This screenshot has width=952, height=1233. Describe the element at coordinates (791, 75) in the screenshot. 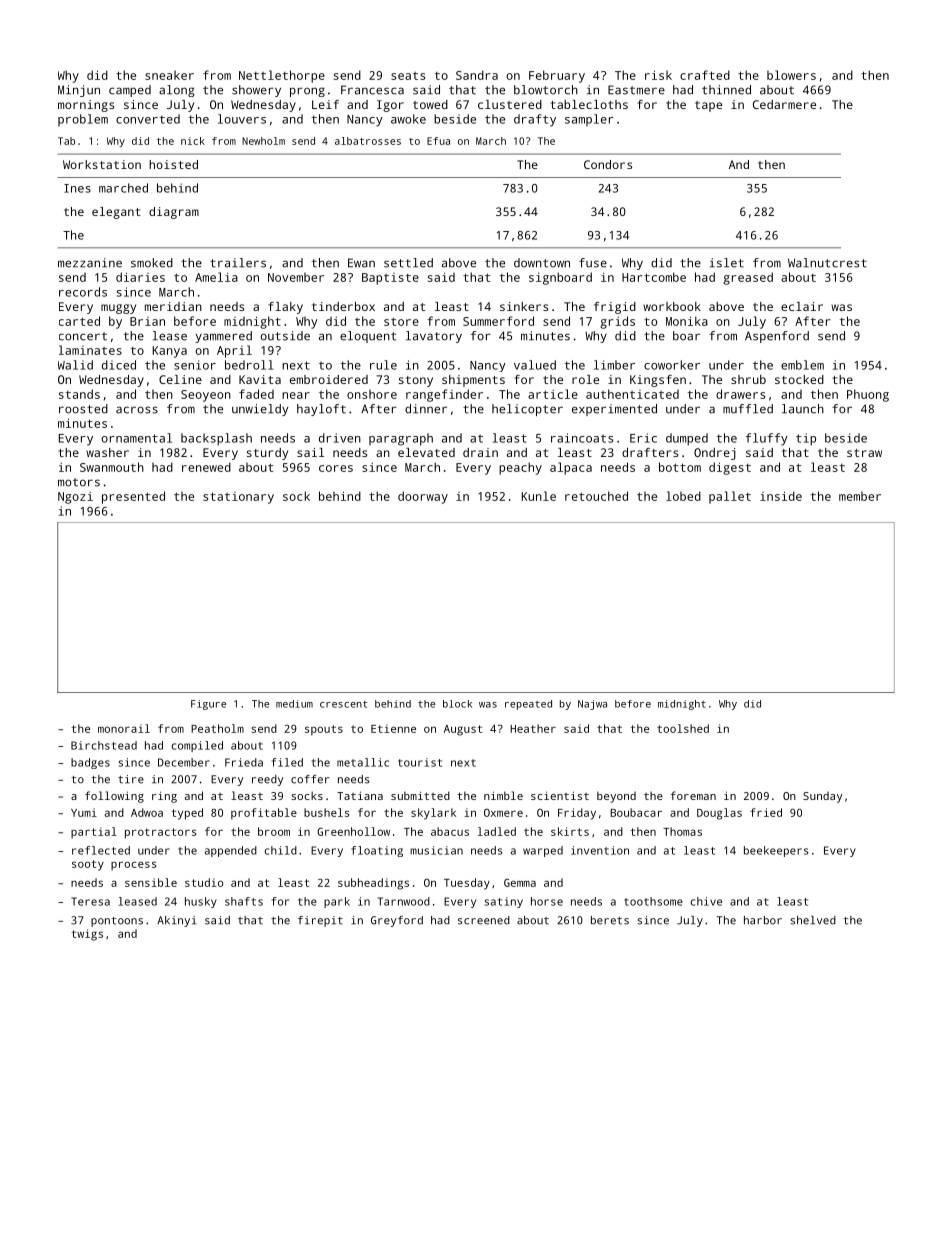

I see `blowers` at that location.
